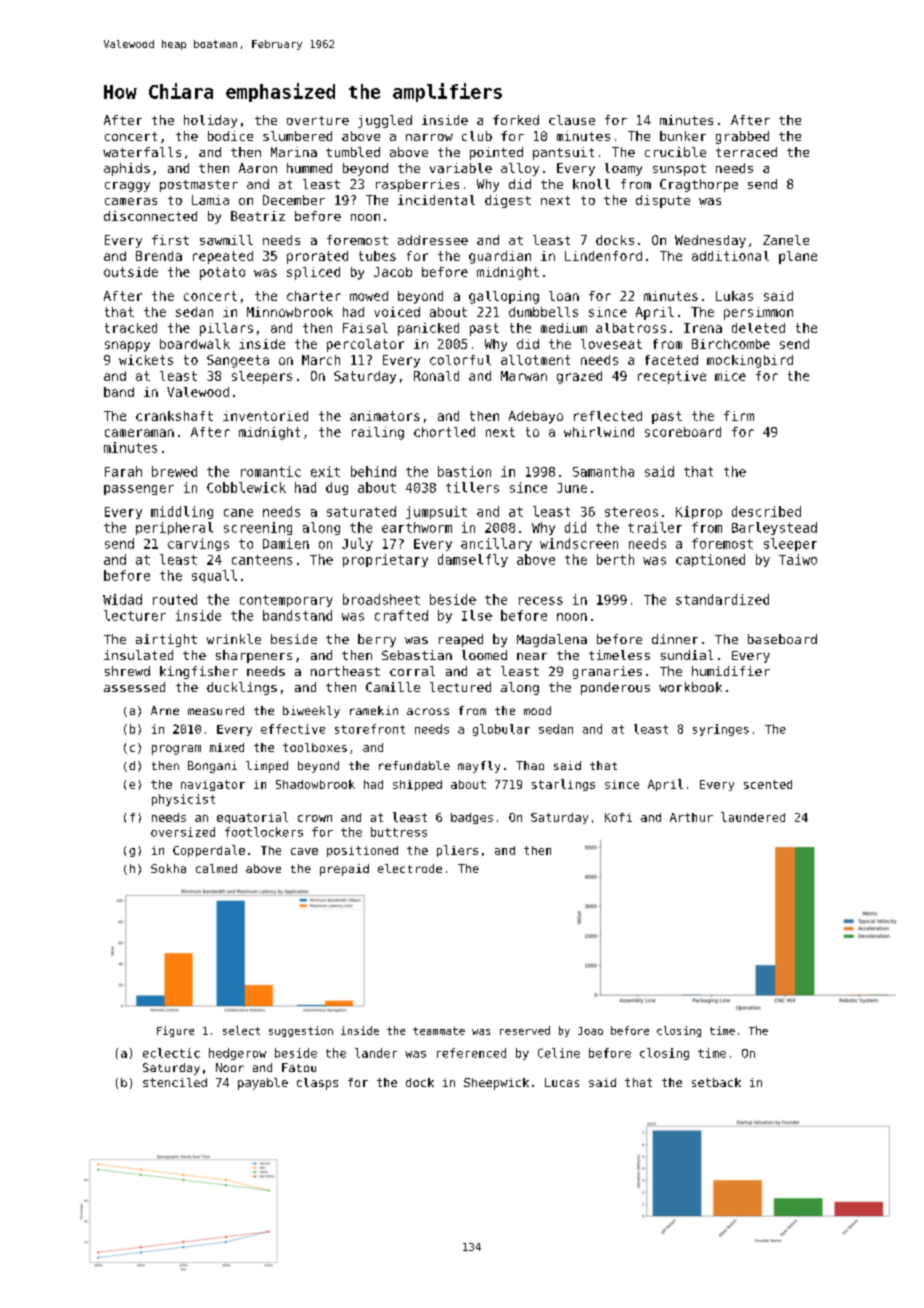  What do you see at coordinates (798, 559) in the screenshot?
I see `Taiwo` at bounding box center [798, 559].
